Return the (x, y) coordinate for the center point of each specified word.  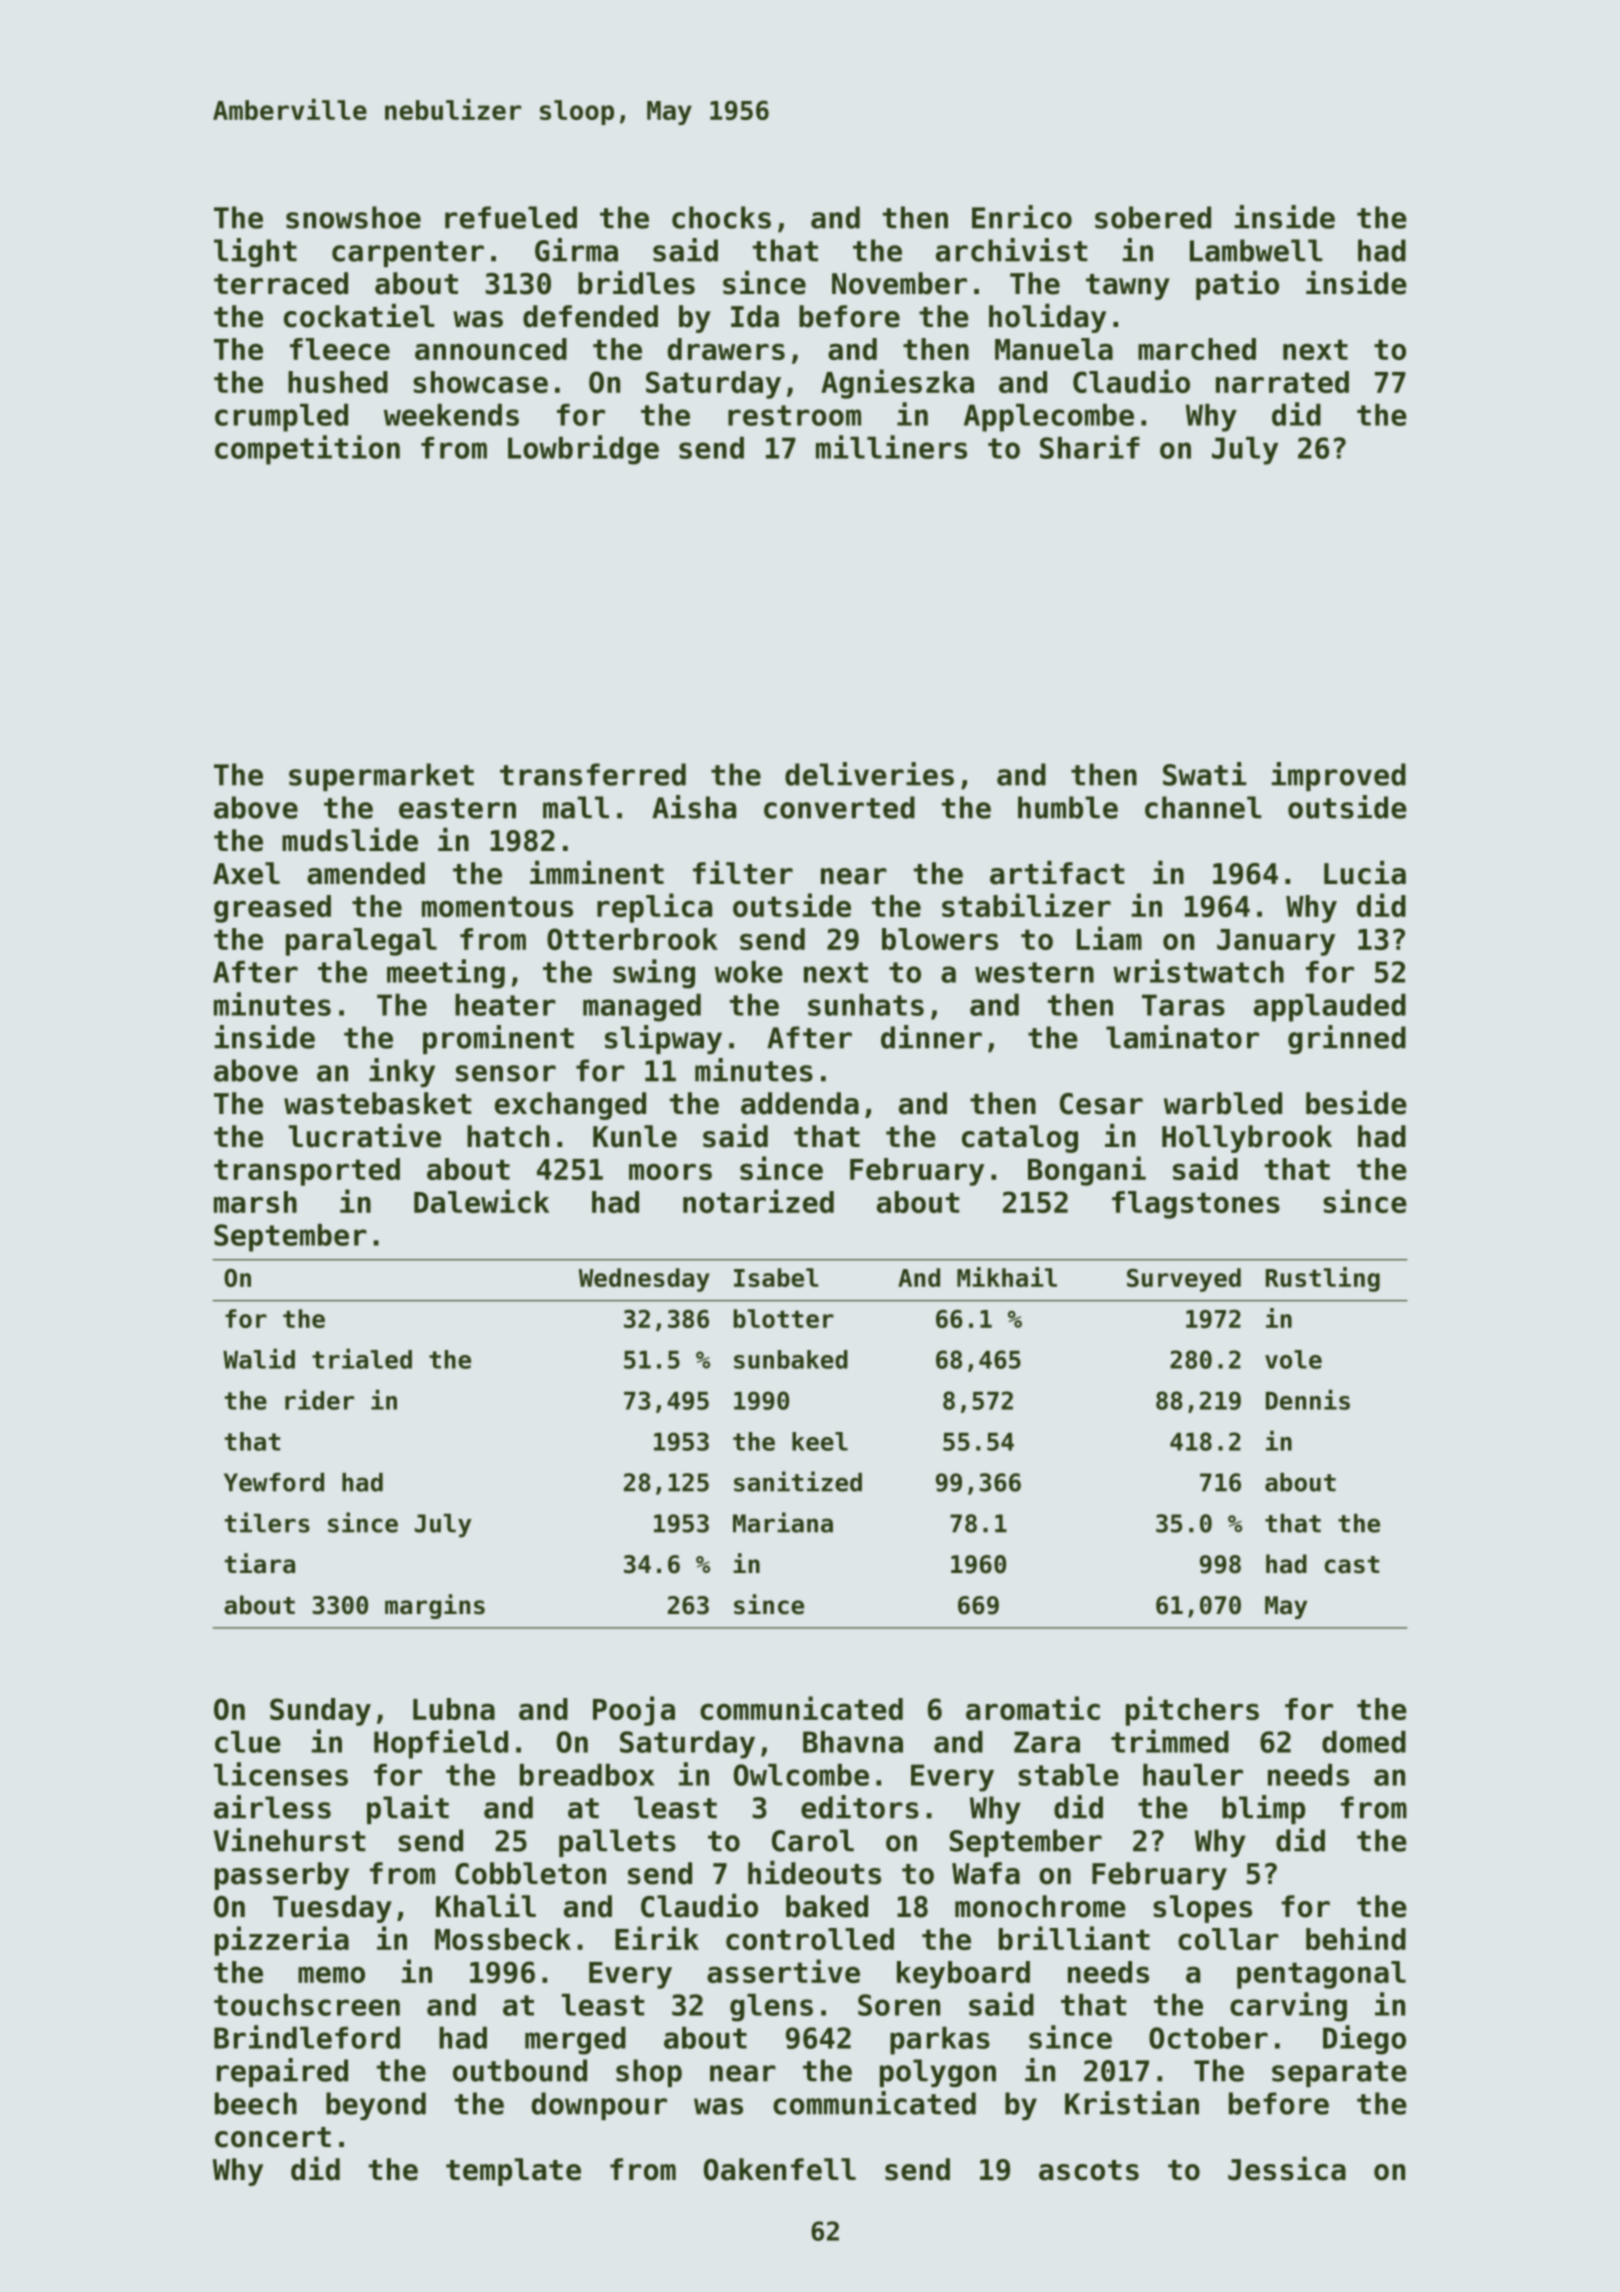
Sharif (1090, 447)
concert (273, 2137)
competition (307, 450)
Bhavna (853, 1742)
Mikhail (1007, 1277)
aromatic (1033, 1708)
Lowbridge (583, 450)
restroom (794, 415)
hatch (508, 1136)
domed (1364, 1742)
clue (248, 1742)
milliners (891, 447)
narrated (1282, 382)
